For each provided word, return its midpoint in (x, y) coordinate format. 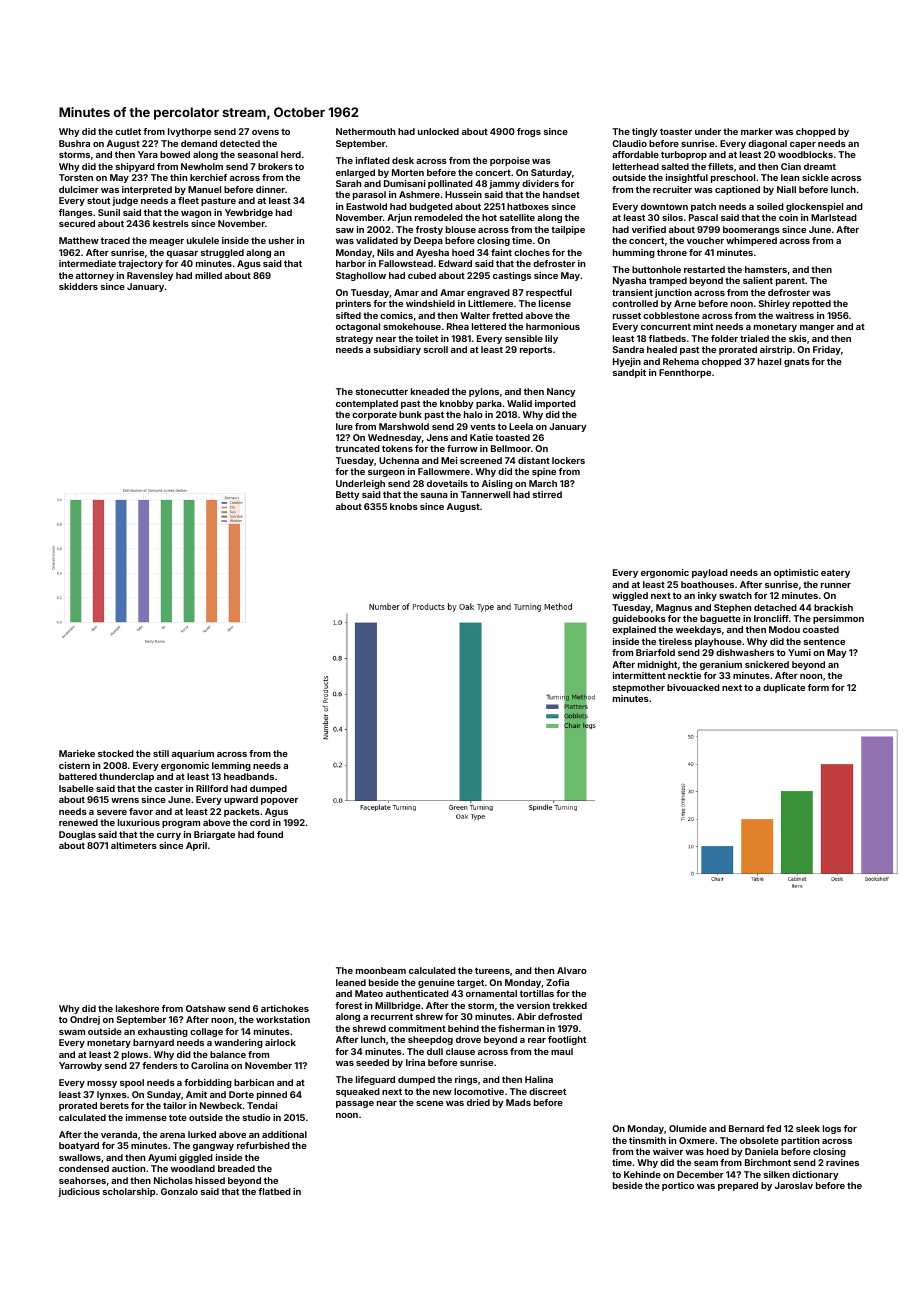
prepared (738, 1186)
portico (678, 1186)
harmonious (553, 326)
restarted (704, 269)
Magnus (674, 608)
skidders (78, 286)
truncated (357, 448)
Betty (348, 495)
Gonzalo (179, 1191)
